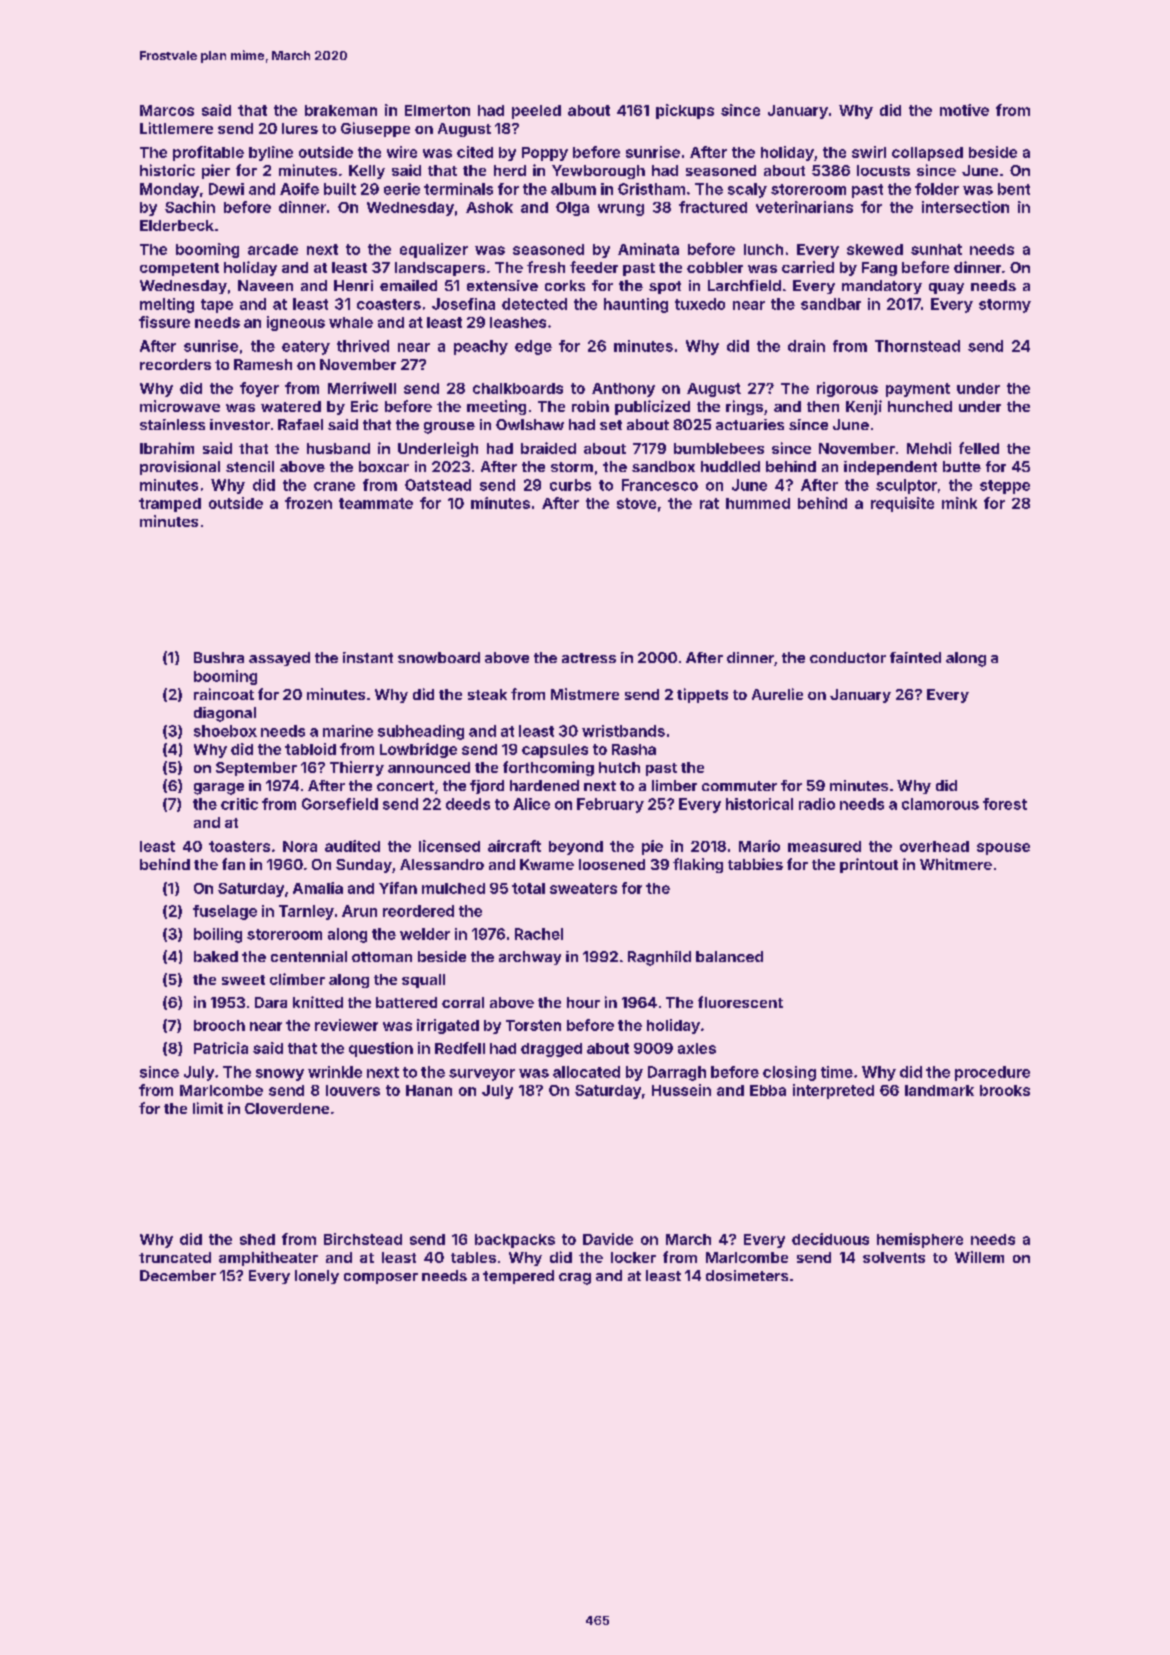 Image resolution: width=1170 pixels, height=1655 pixels. Describe the element at coordinates (915, 657) in the document. I see `fainted` at that location.
